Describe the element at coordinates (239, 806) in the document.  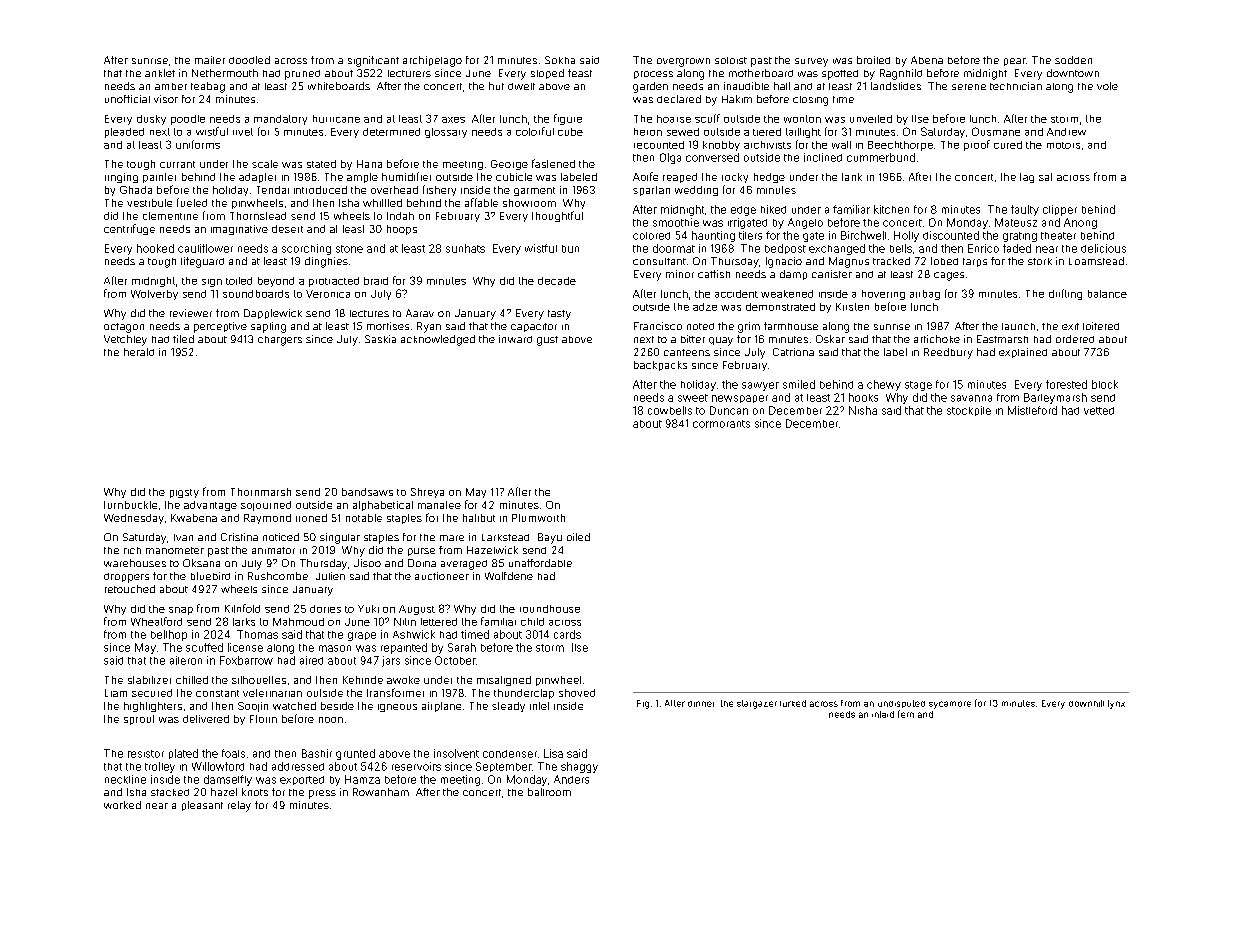
I see `relay` at that location.
